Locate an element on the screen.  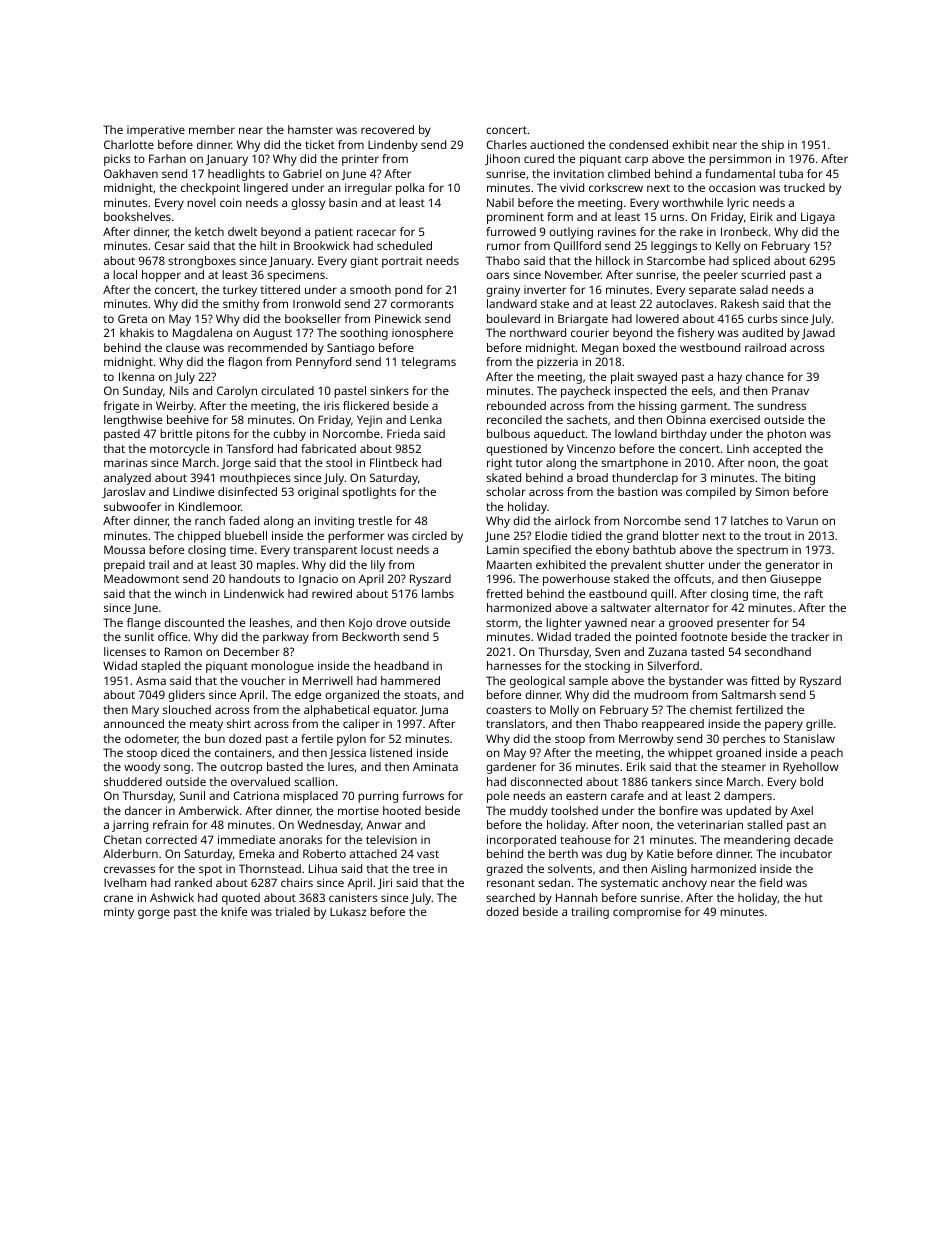
northward is located at coordinates (538, 332).
